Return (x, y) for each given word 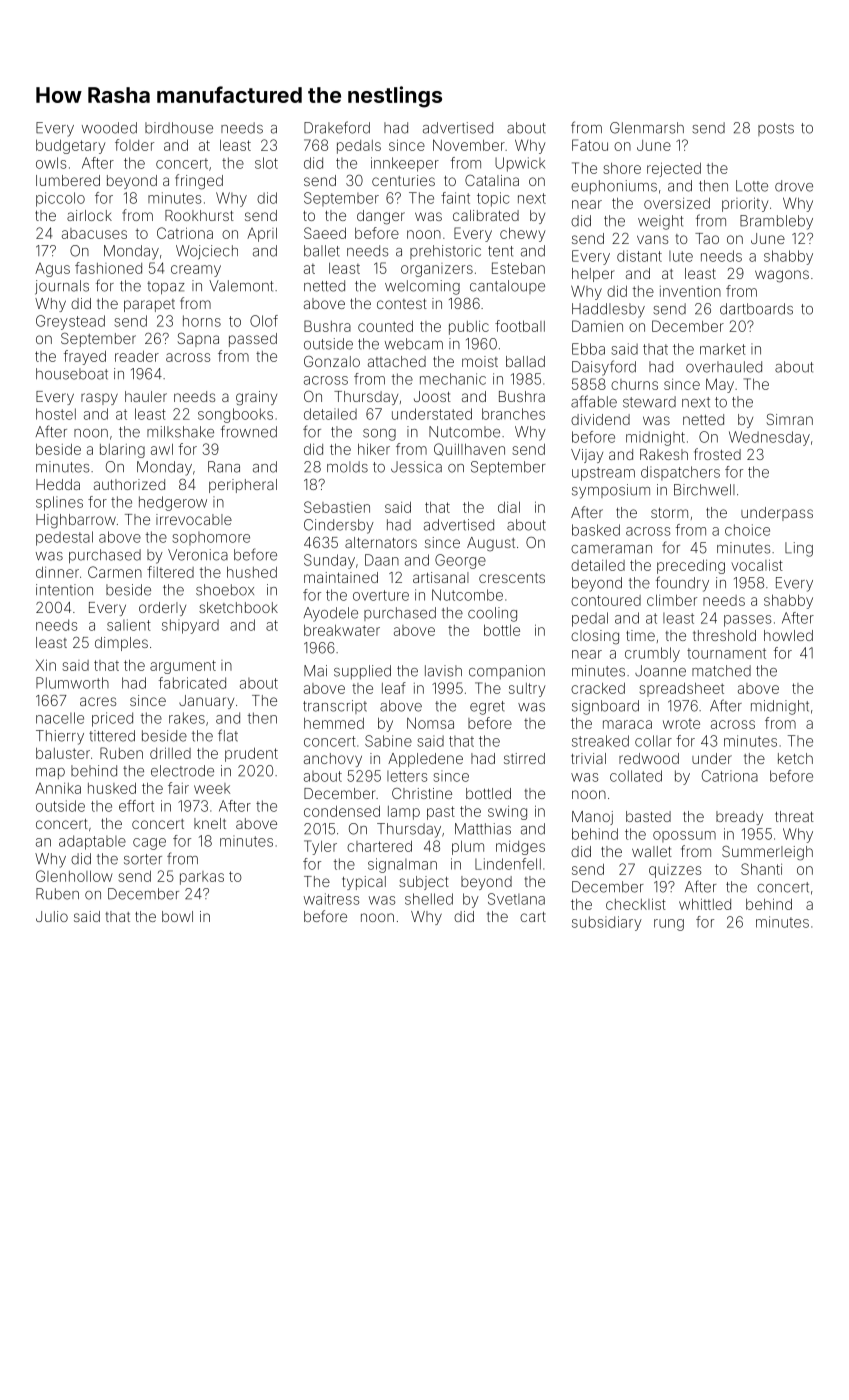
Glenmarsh (647, 128)
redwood (649, 758)
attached (397, 361)
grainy (256, 398)
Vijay (587, 456)
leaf (394, 688)
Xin (46, 665)
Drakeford (337, 127)
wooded (109, 128)
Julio (52, 916)
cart (533, 917)
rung (669, 925)
